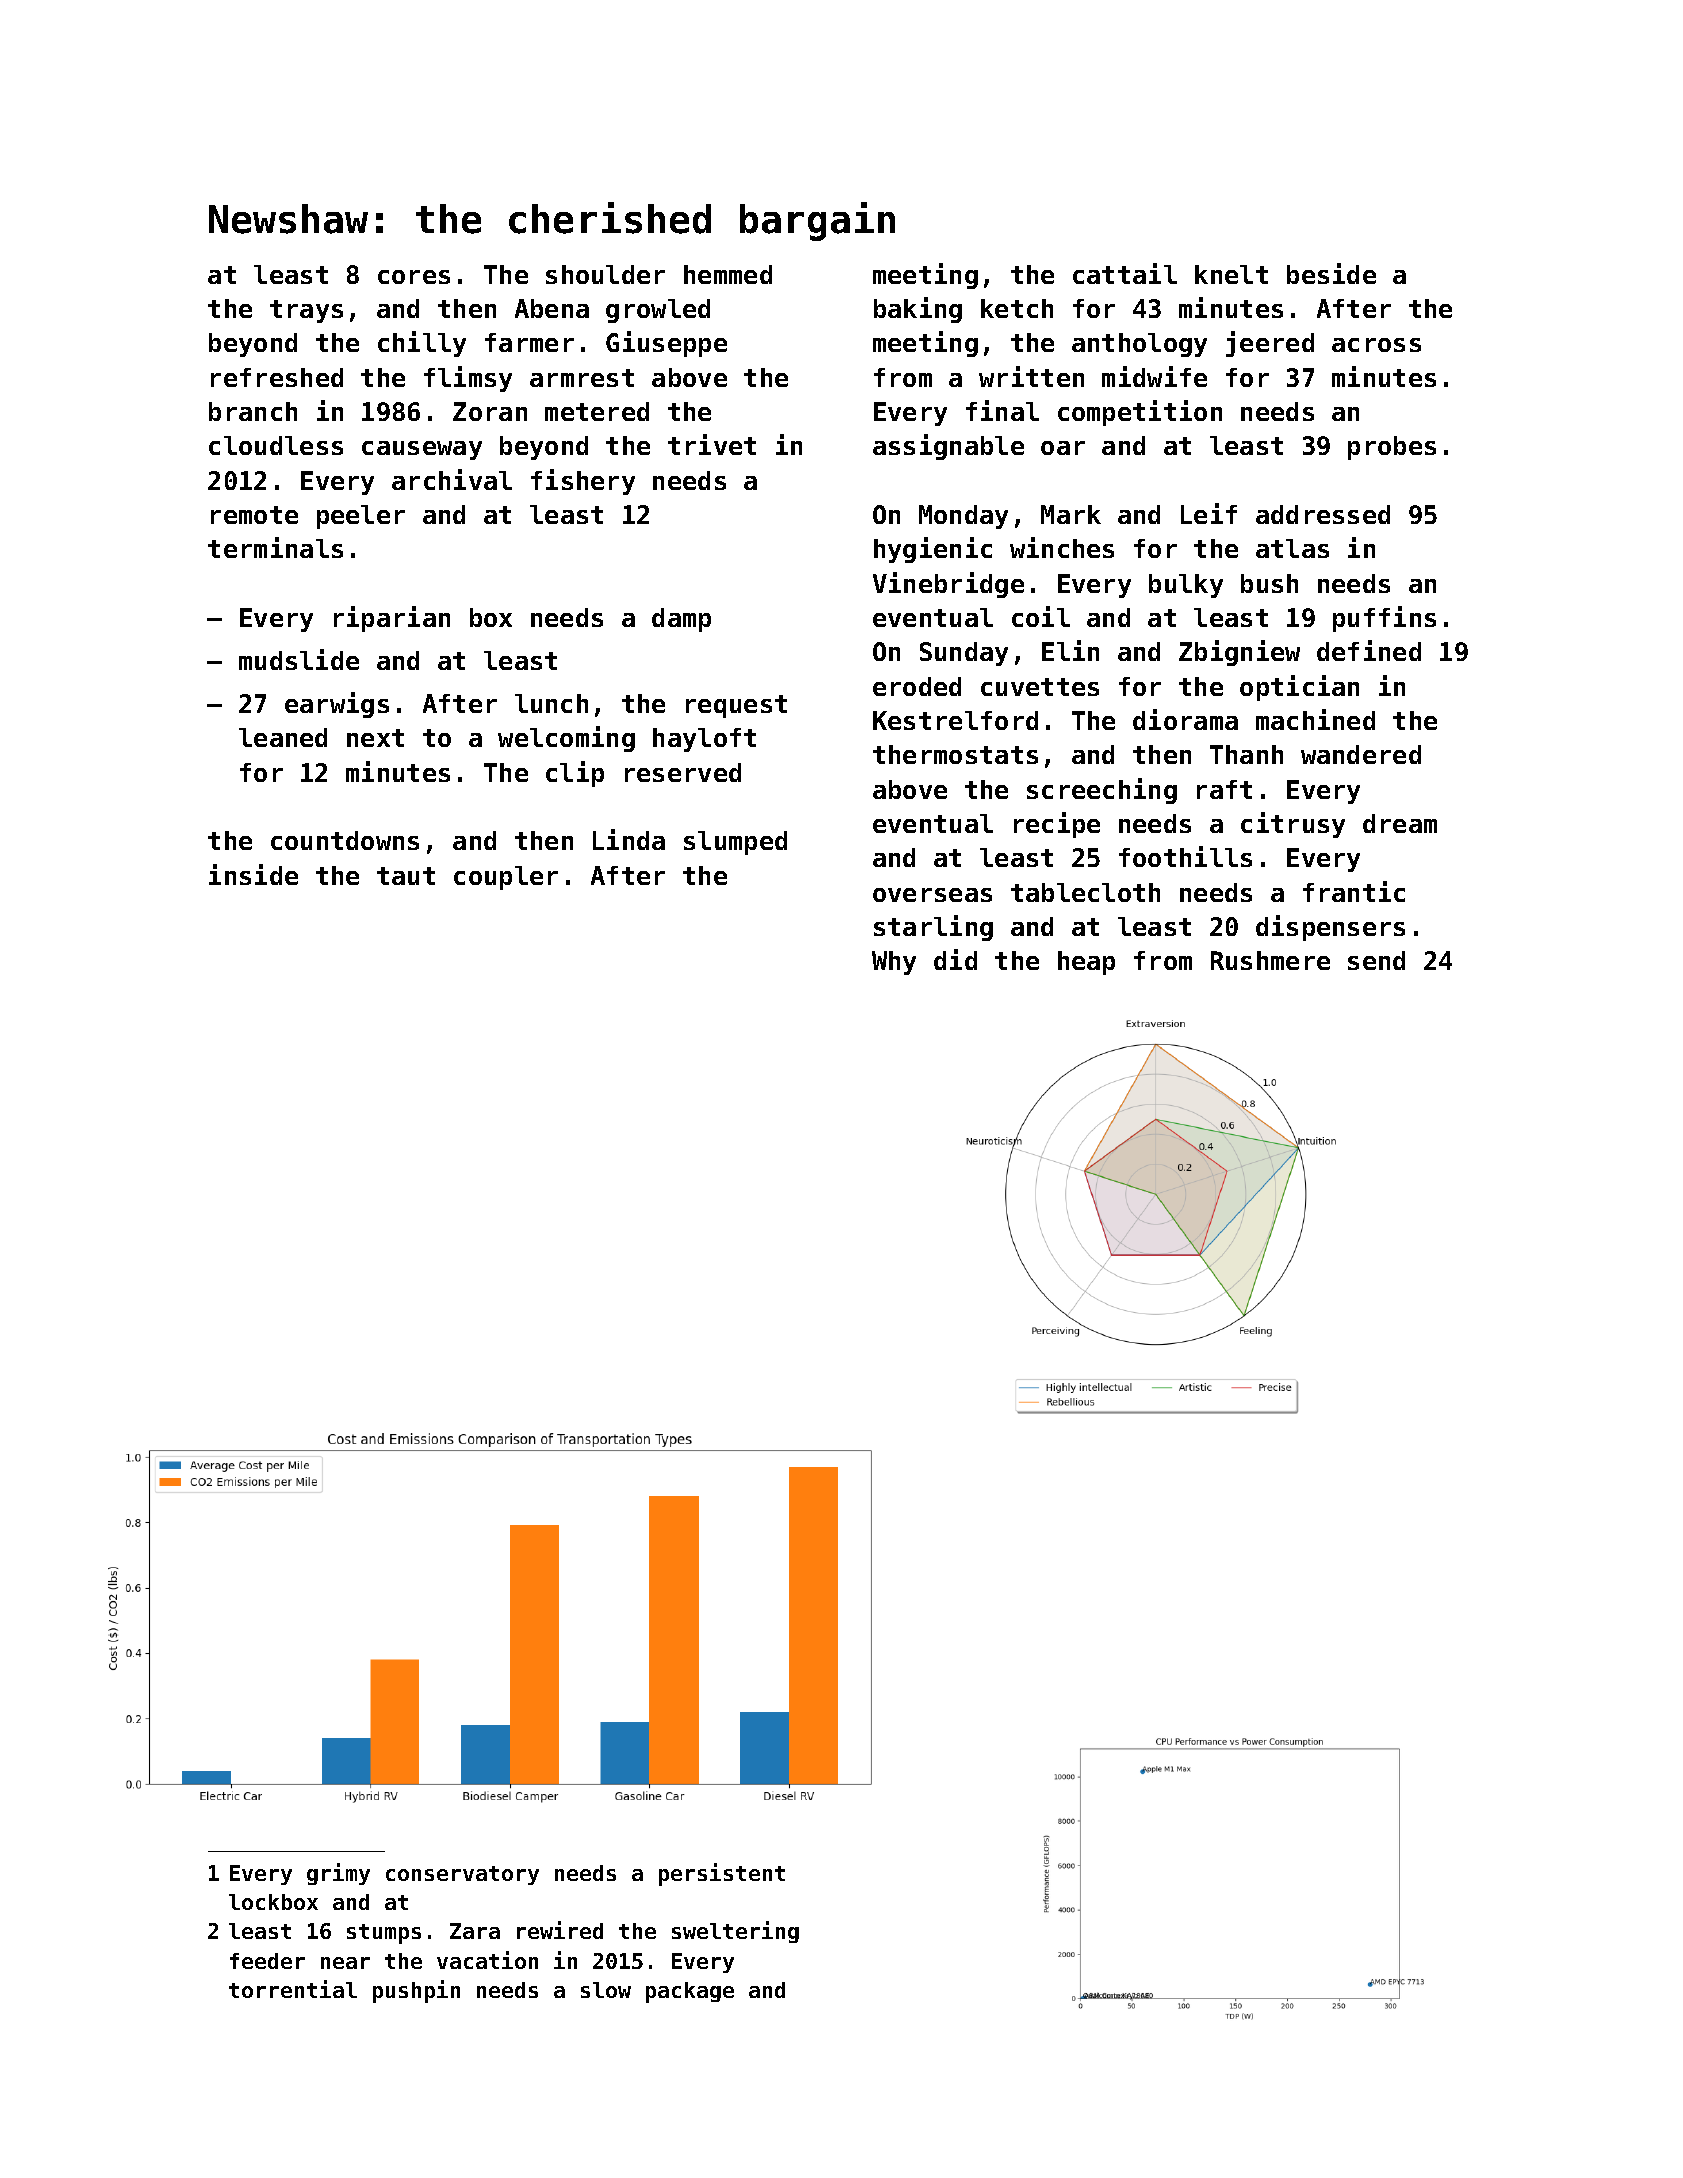 The image size is (1683, 2178). Describe the element at coordinates (462, 1875) in the screenshot. I see `conservatory` at that location.
